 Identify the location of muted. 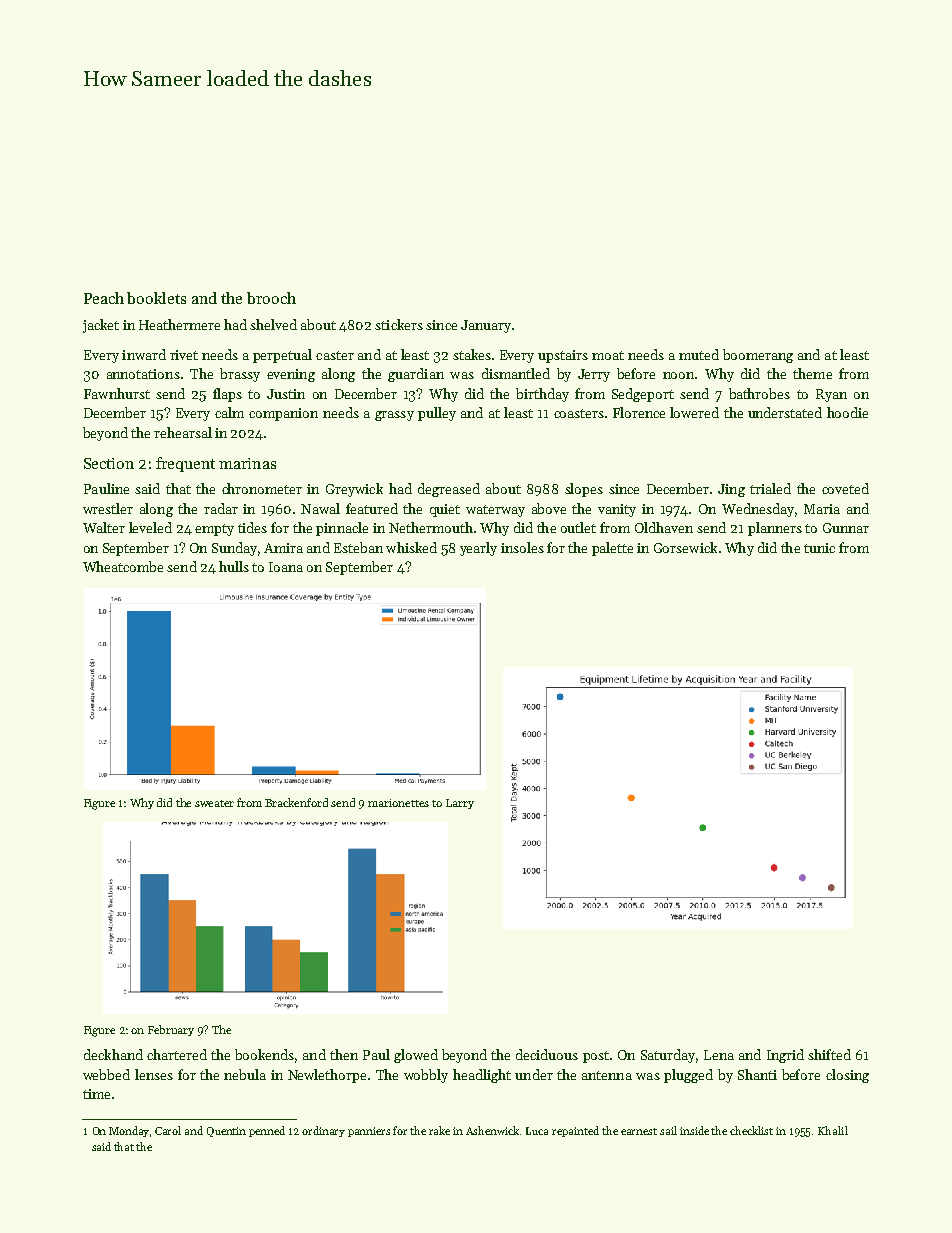
(699, 354).
